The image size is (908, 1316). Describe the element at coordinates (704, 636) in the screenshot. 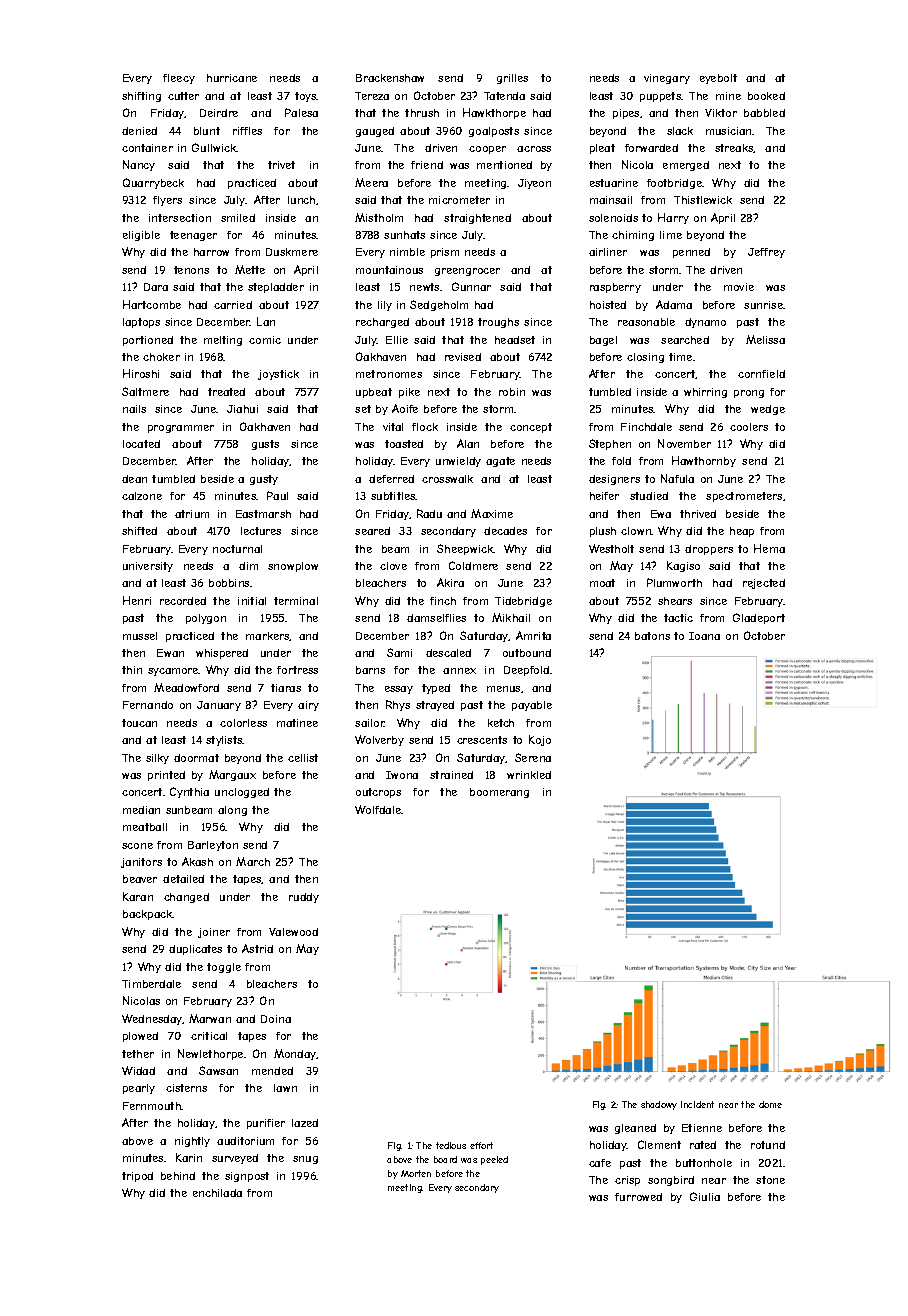

I see `Ioana` at that location.
